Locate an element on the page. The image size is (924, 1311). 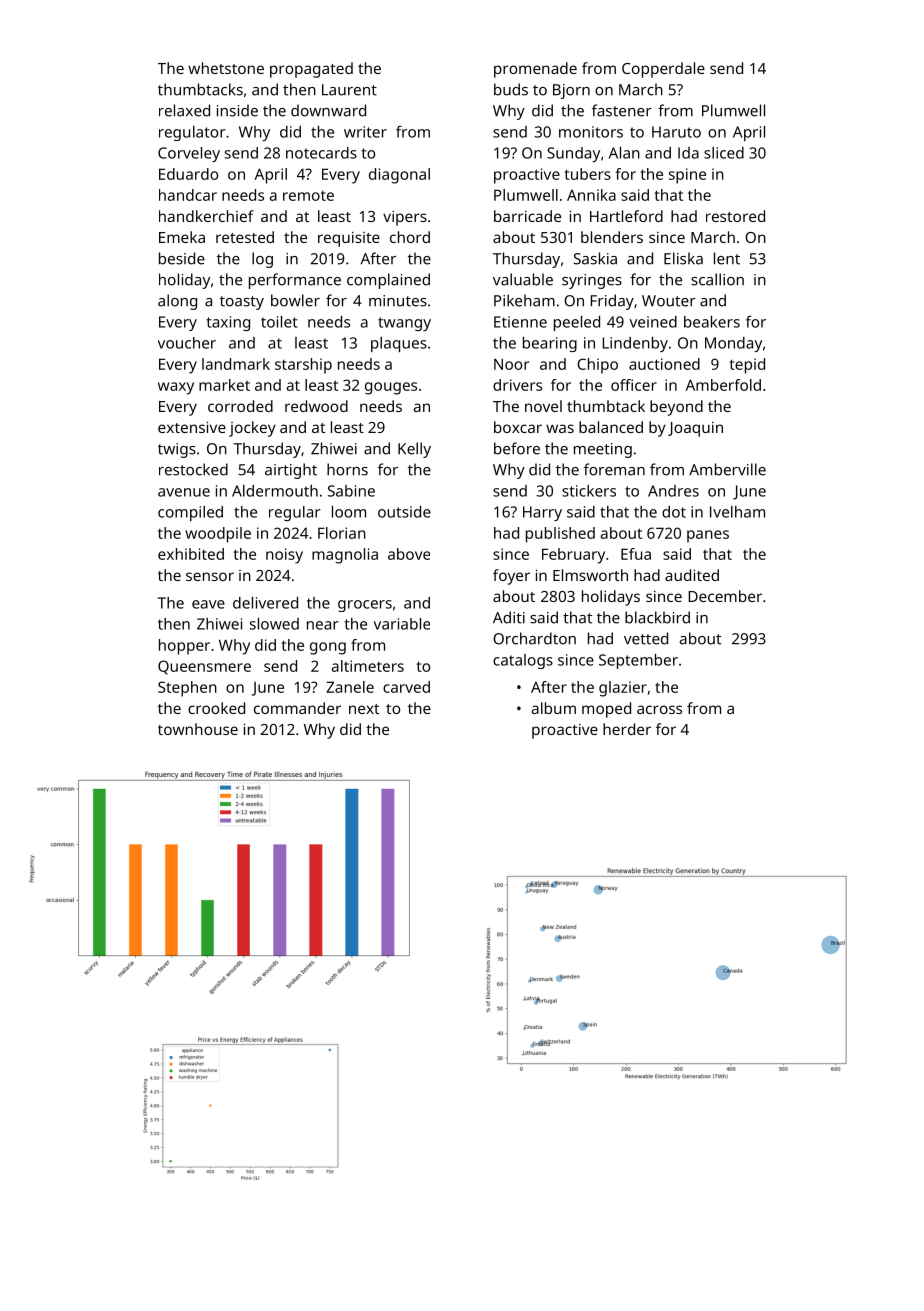
Queensmere is located at coordinates (204, 667).
